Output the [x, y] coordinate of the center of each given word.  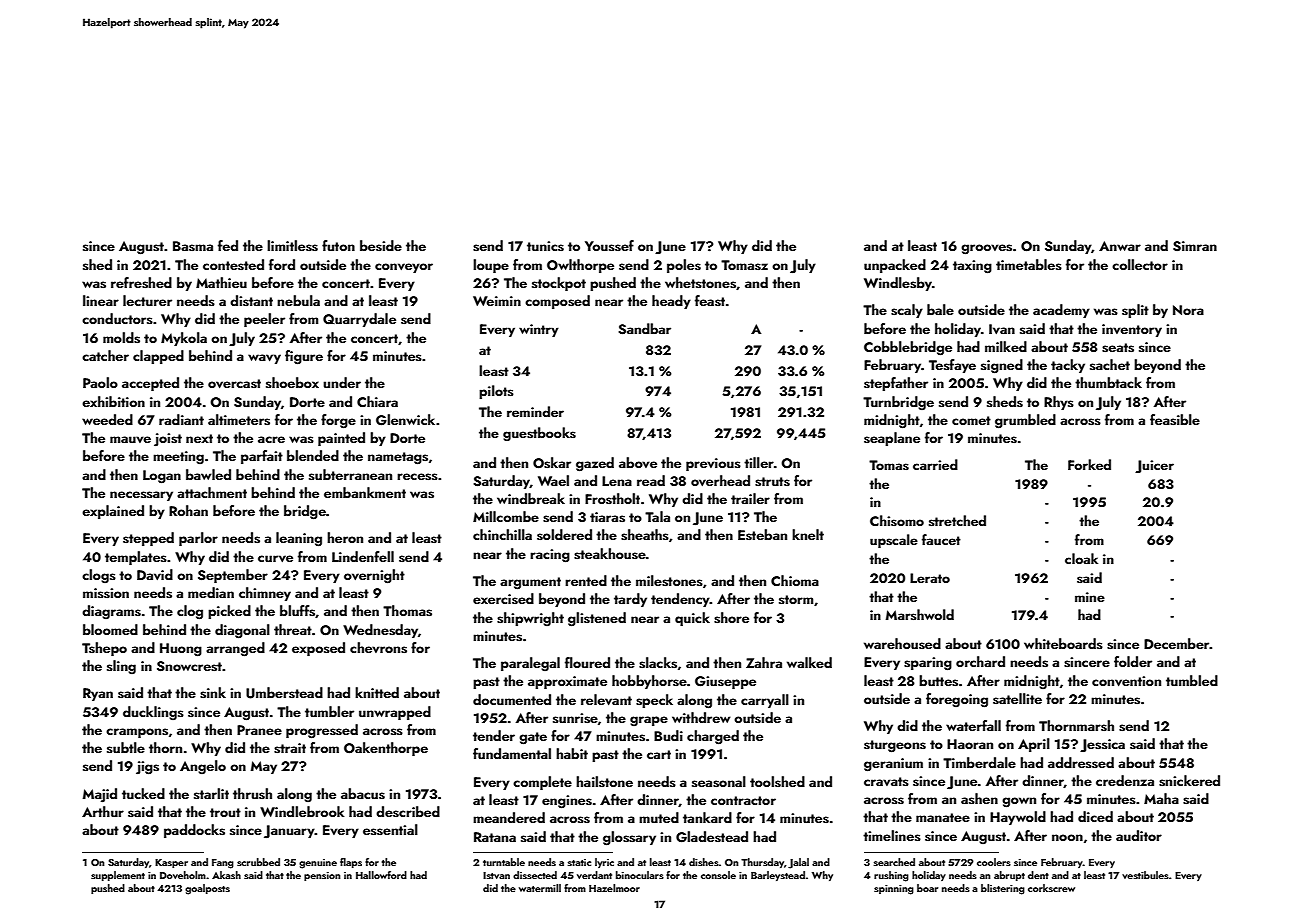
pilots [496, 392]
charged [713, 737]
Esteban [762, 535]
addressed [1081, 763]
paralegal [530, 664]
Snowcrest [189, 666]
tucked [143, 793]
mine [1090, 597]
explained [113, 512]
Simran [1195, 246]
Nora [1188, 310]
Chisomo [897, 521]
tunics [545, 246]
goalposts [207, 889]
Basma [193, 246]
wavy [264, 359]
